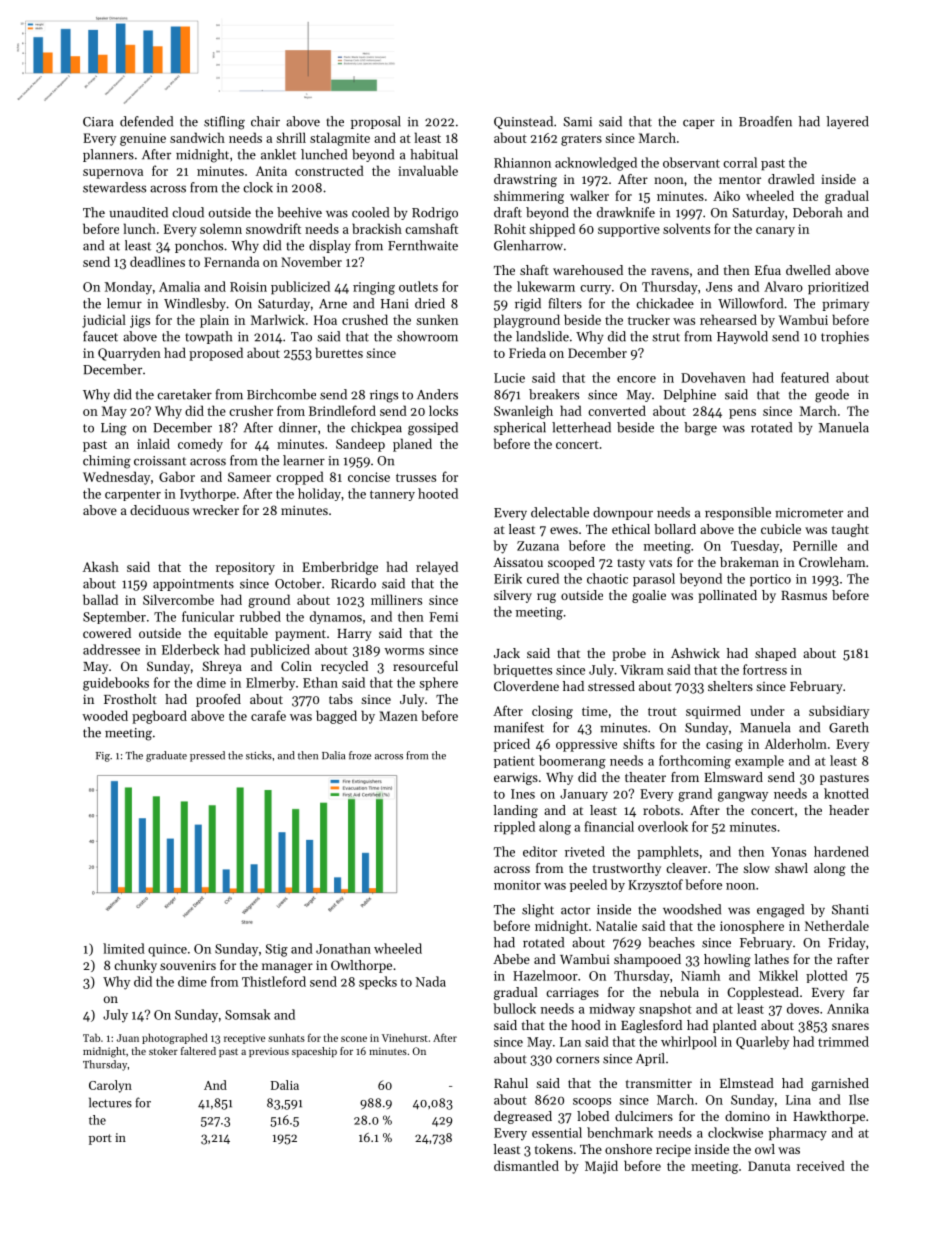 Image resolution: width=952 pixels, height=1233 pixels. What do you see at coordinates (124, 948) in the page?
I see `limited` at bounding box center [124, 948].
